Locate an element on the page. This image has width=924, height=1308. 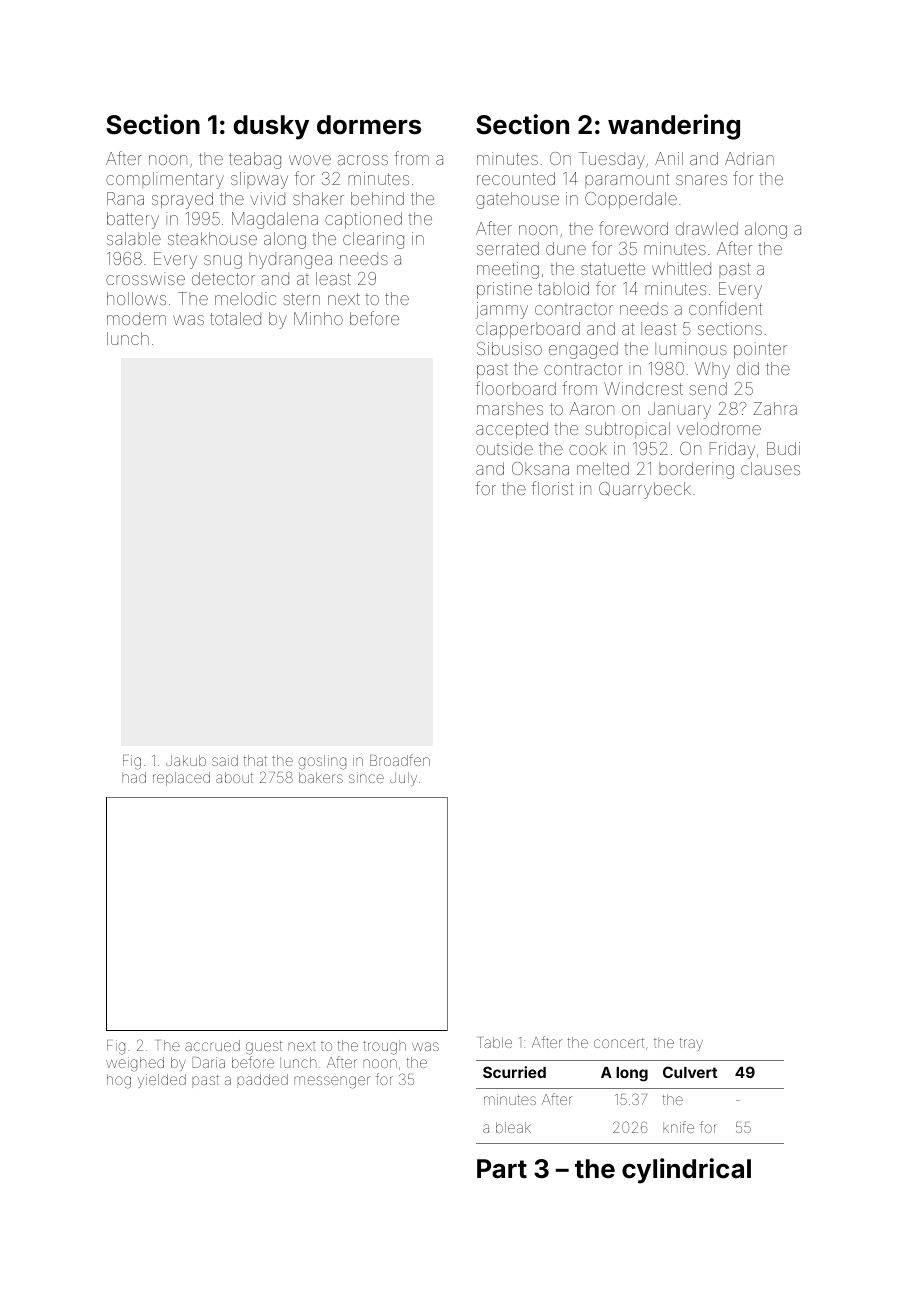
cylindrical is located at coordinates (686, 1171).
